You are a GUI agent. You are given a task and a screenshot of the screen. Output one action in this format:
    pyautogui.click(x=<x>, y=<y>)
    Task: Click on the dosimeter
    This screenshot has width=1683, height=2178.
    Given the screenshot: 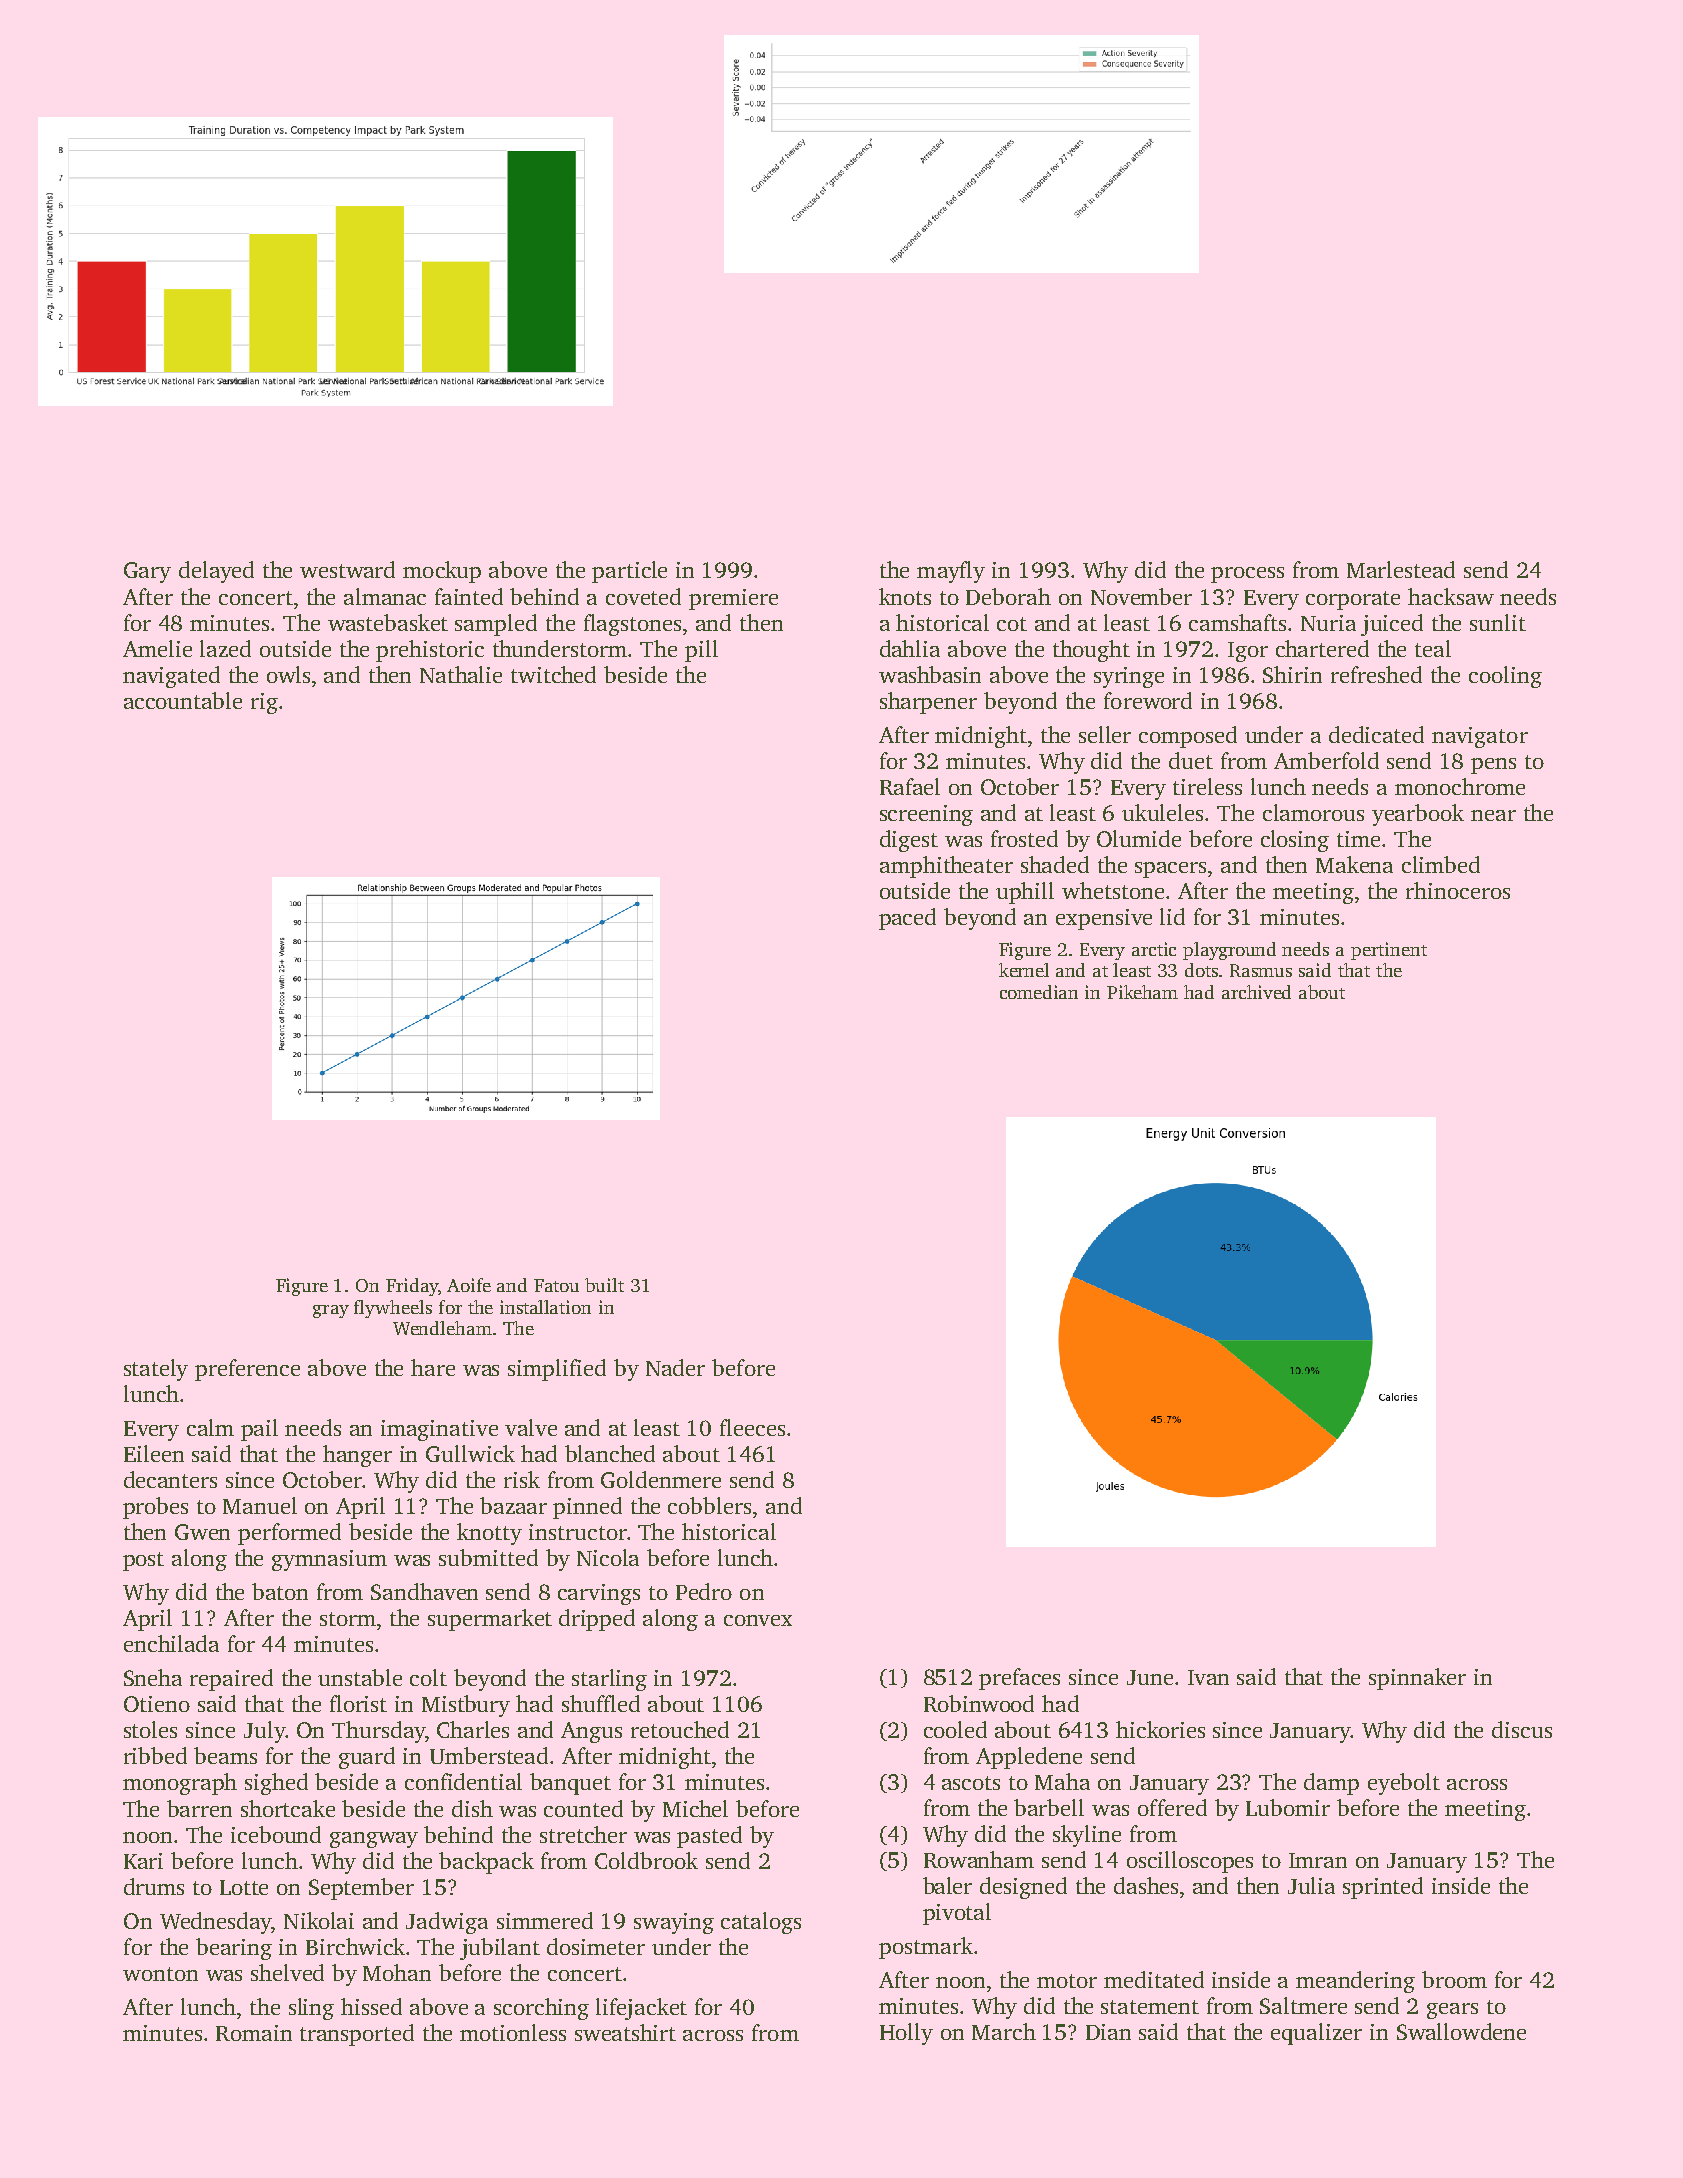 What is the action you would take?
    pyautogui.click(x=596, y=1946)
